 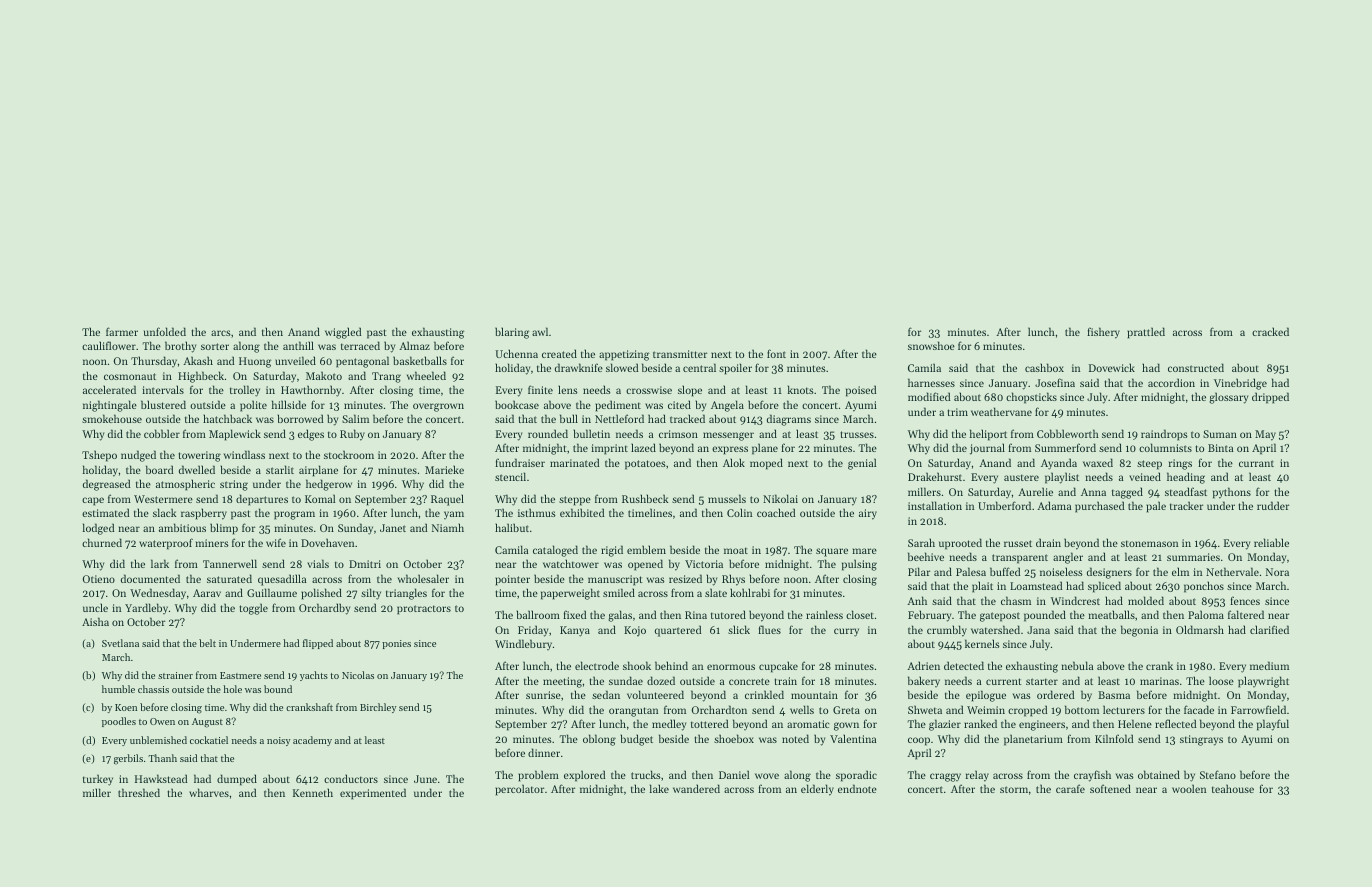 What do you see at coordinates (615, 580) in the screenshot?
I see `manuscript` at bounding box center [615, 580].
